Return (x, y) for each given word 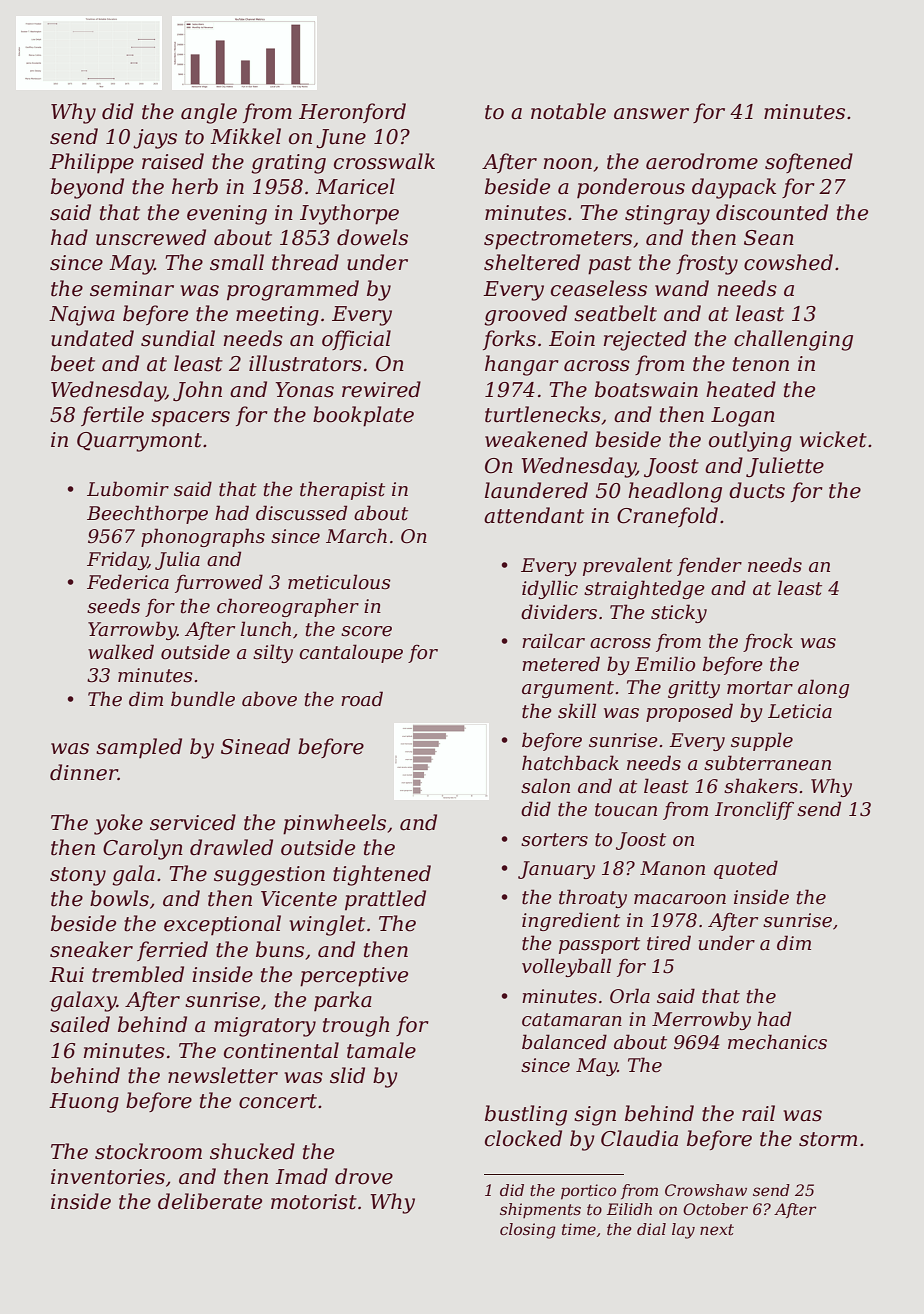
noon (568, 164)
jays (155, 139)
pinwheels (334, 824)
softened (809, 163)
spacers (190, 419)
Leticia (800, 711)
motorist (314, 1202)
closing (528, 1231)
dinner (84, 772)
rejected (645, 340)
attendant (534, 515)
